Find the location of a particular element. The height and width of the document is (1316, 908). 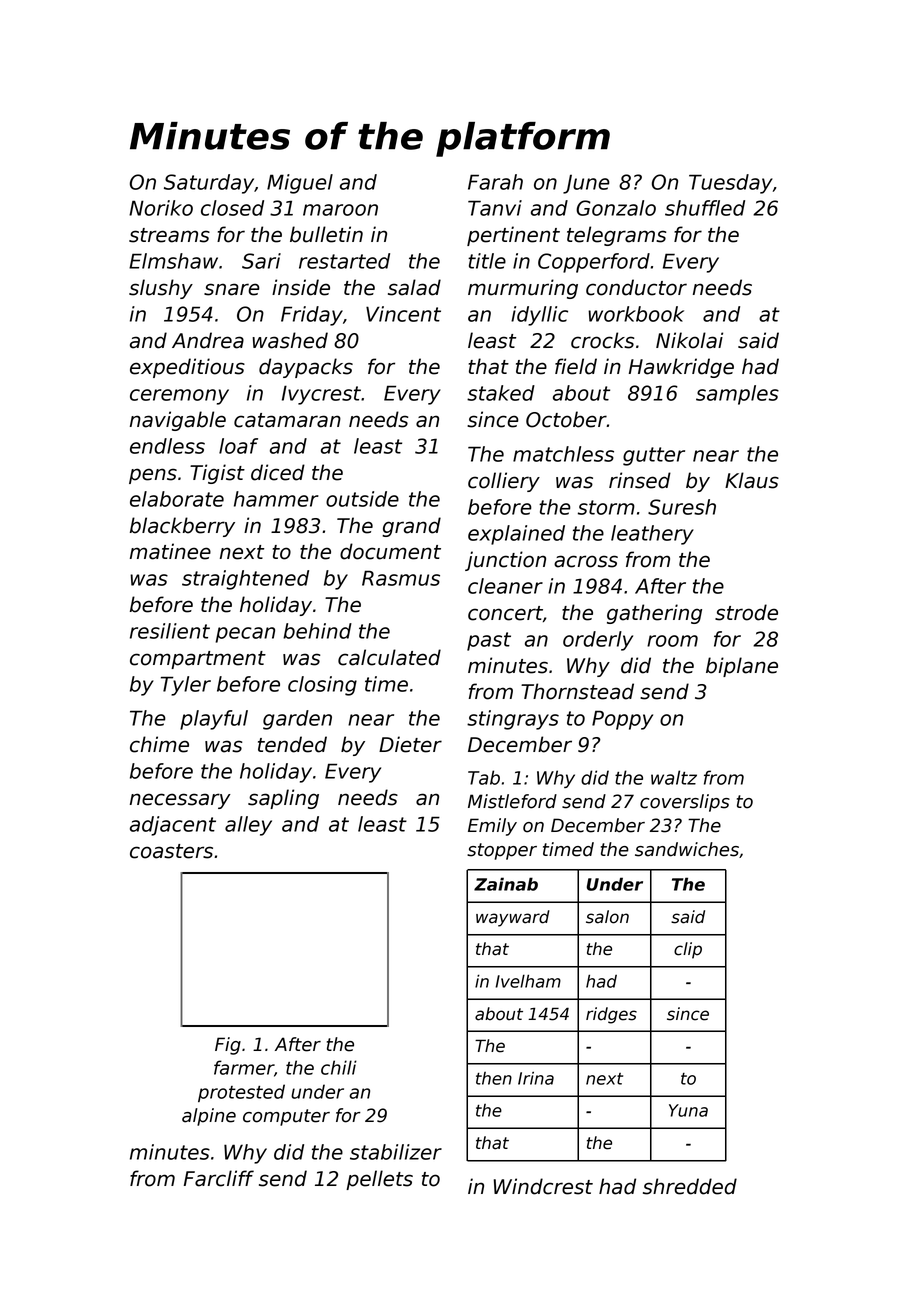

leathery is located at coordinates (652, 535).
